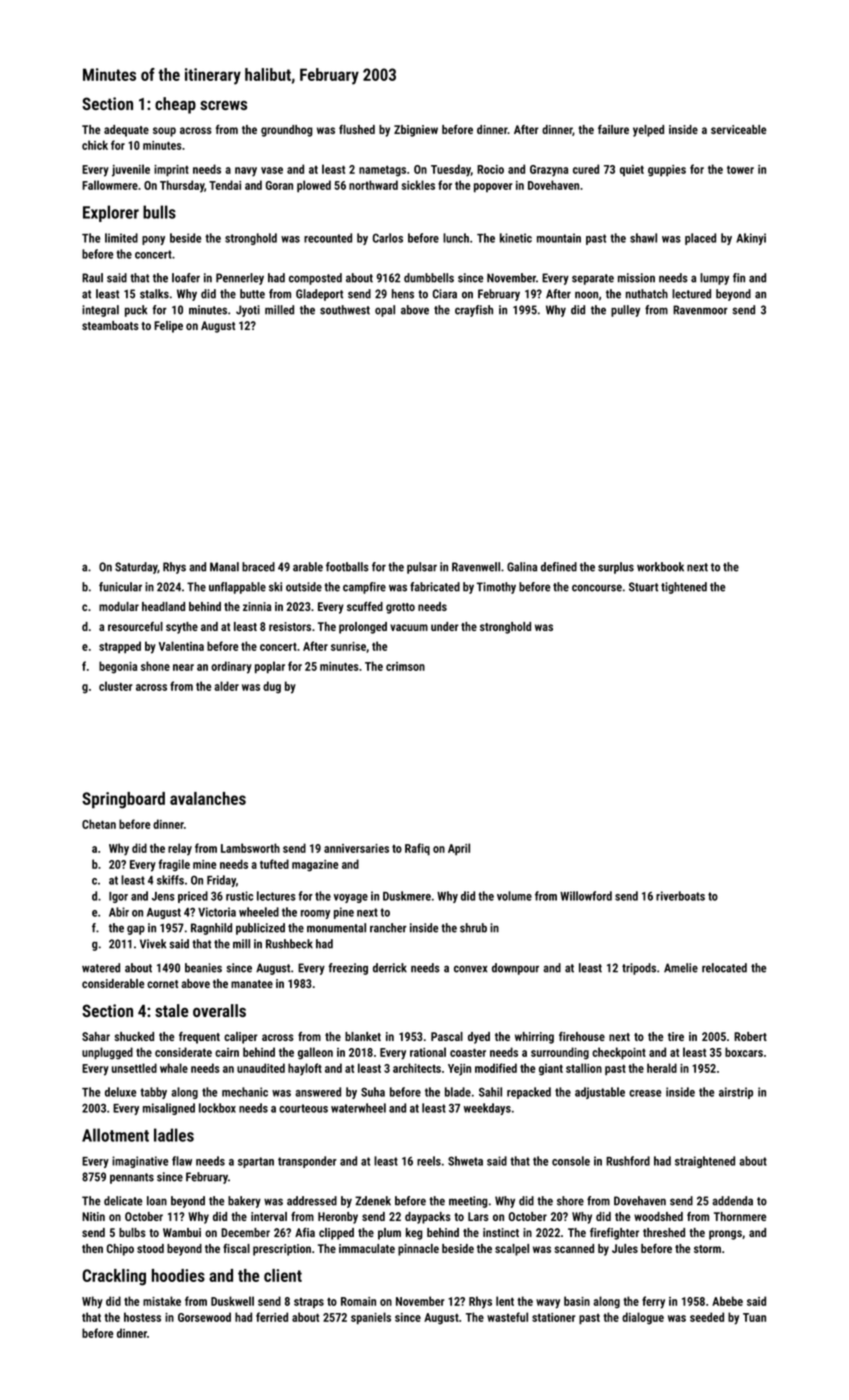 The width and height of the document is (849, 1400). I want to click on Timothy, so click(496, 588).
